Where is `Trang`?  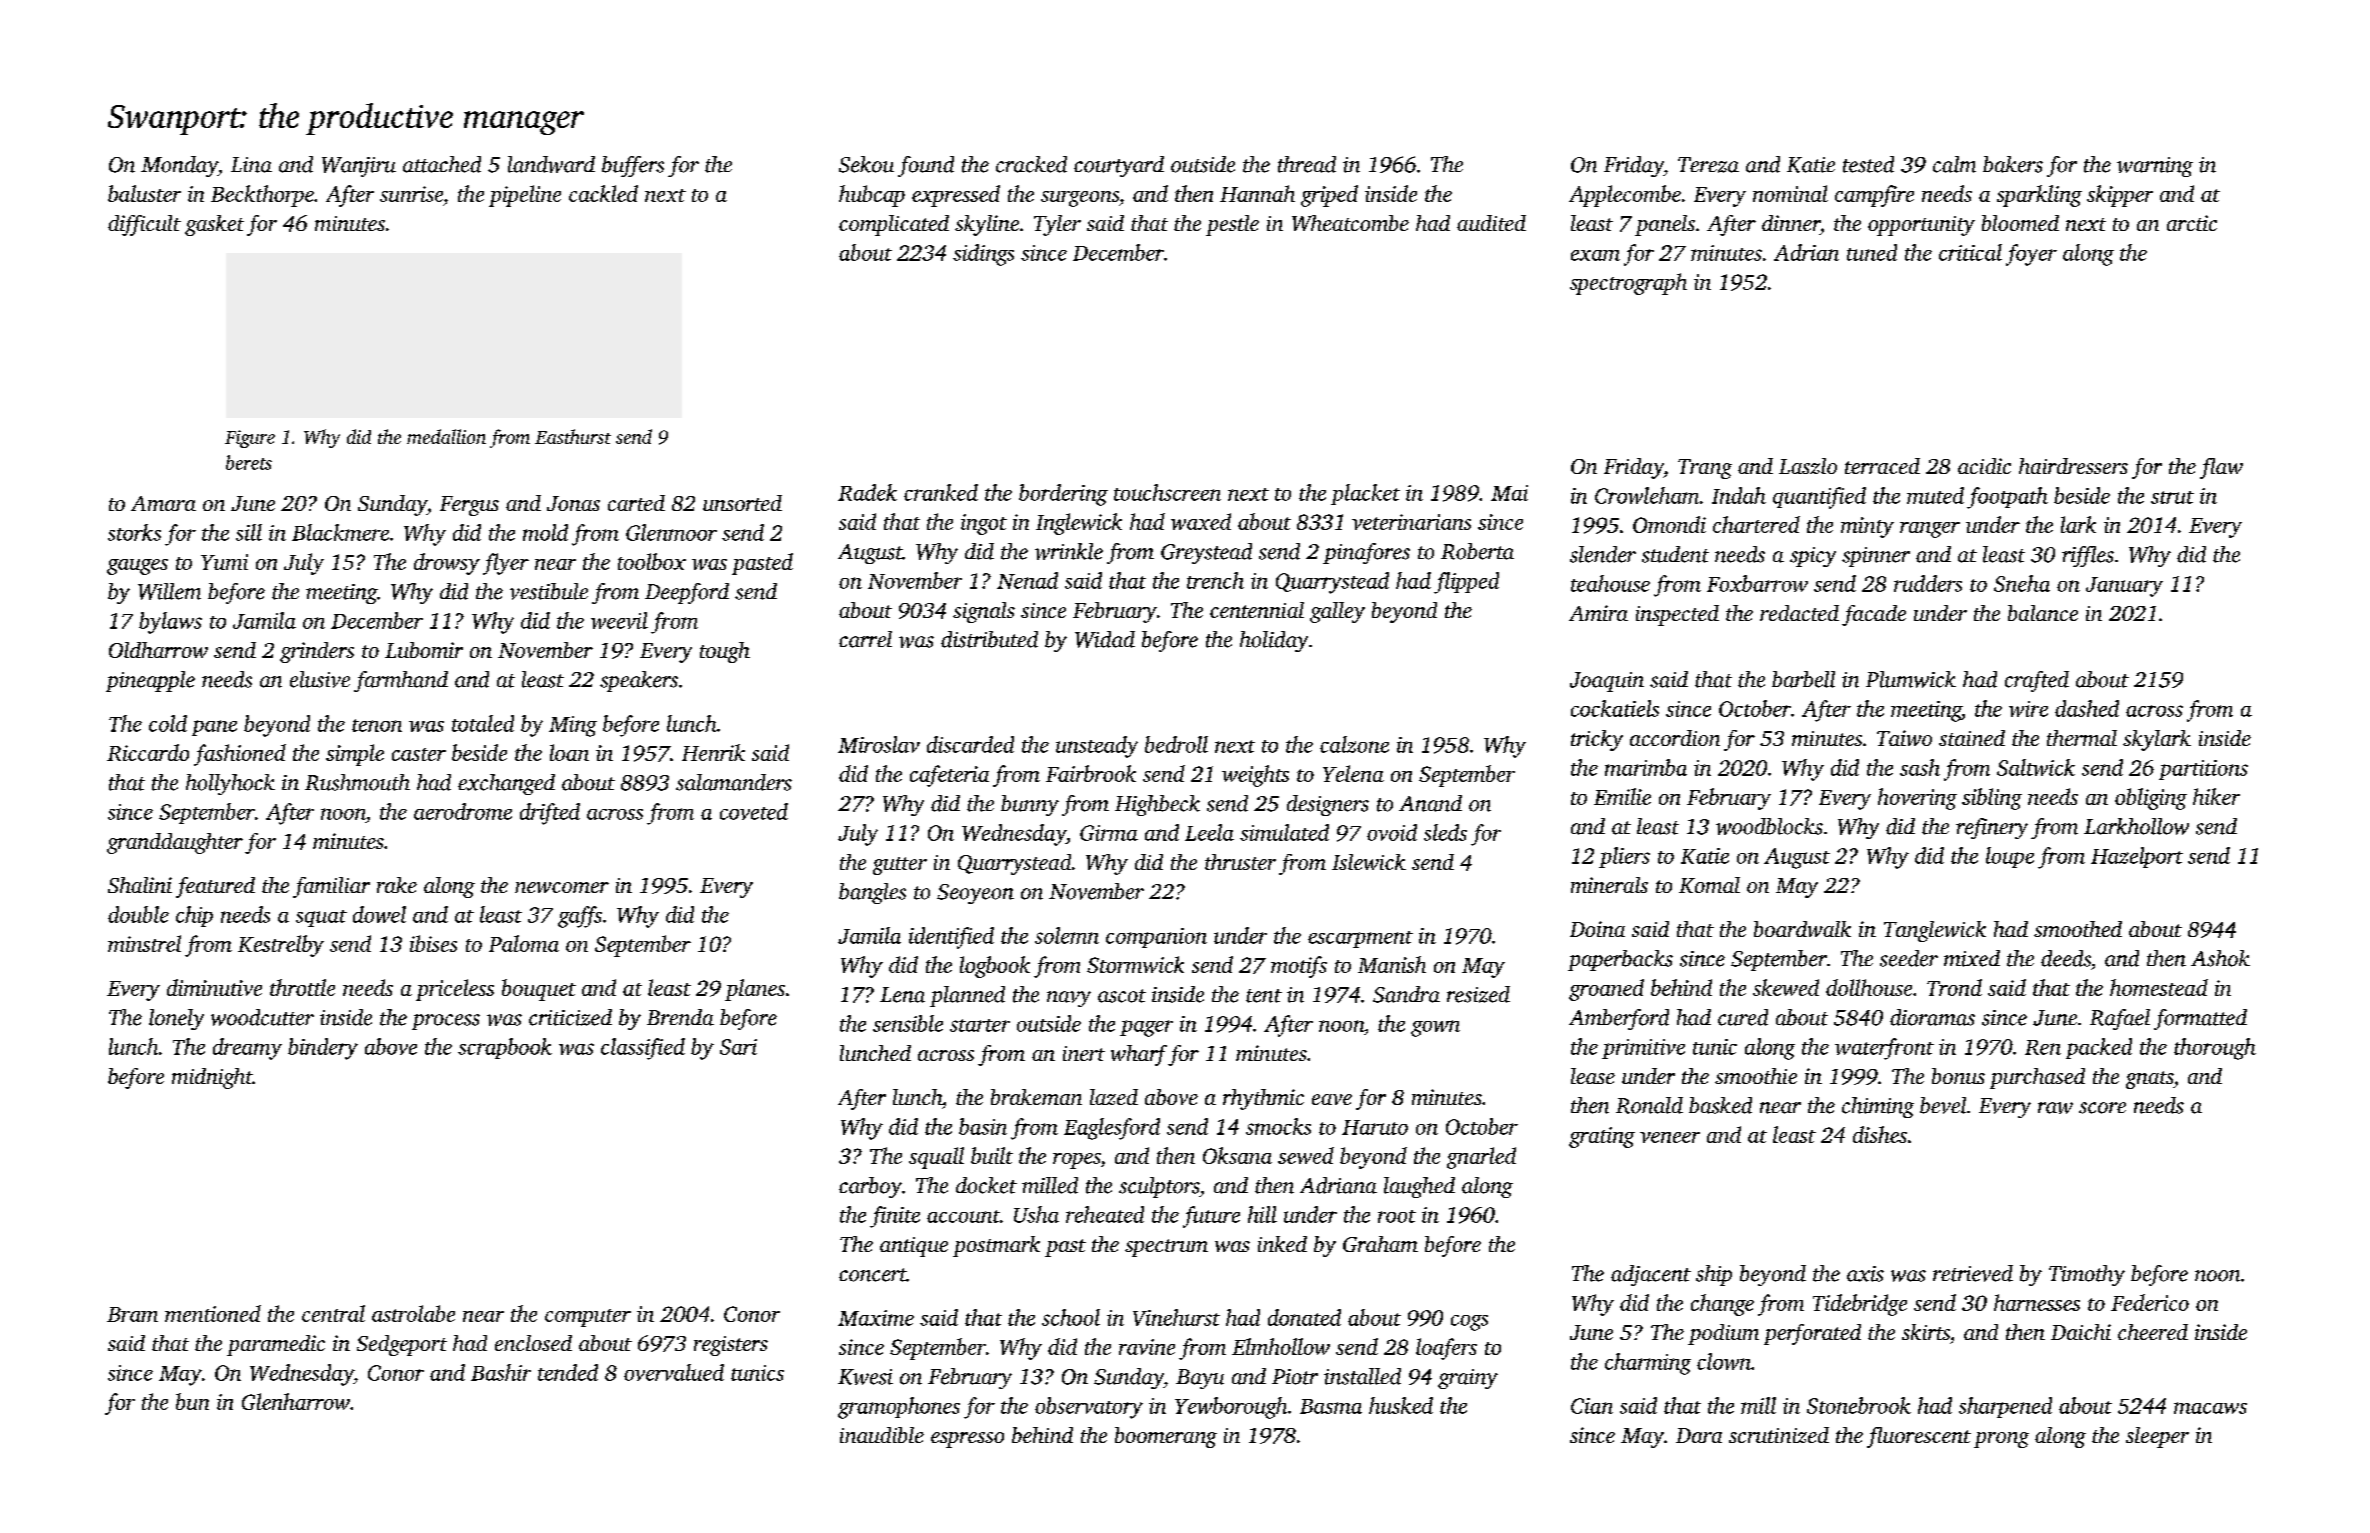
Trang is located at coordinates (1705, 469).
